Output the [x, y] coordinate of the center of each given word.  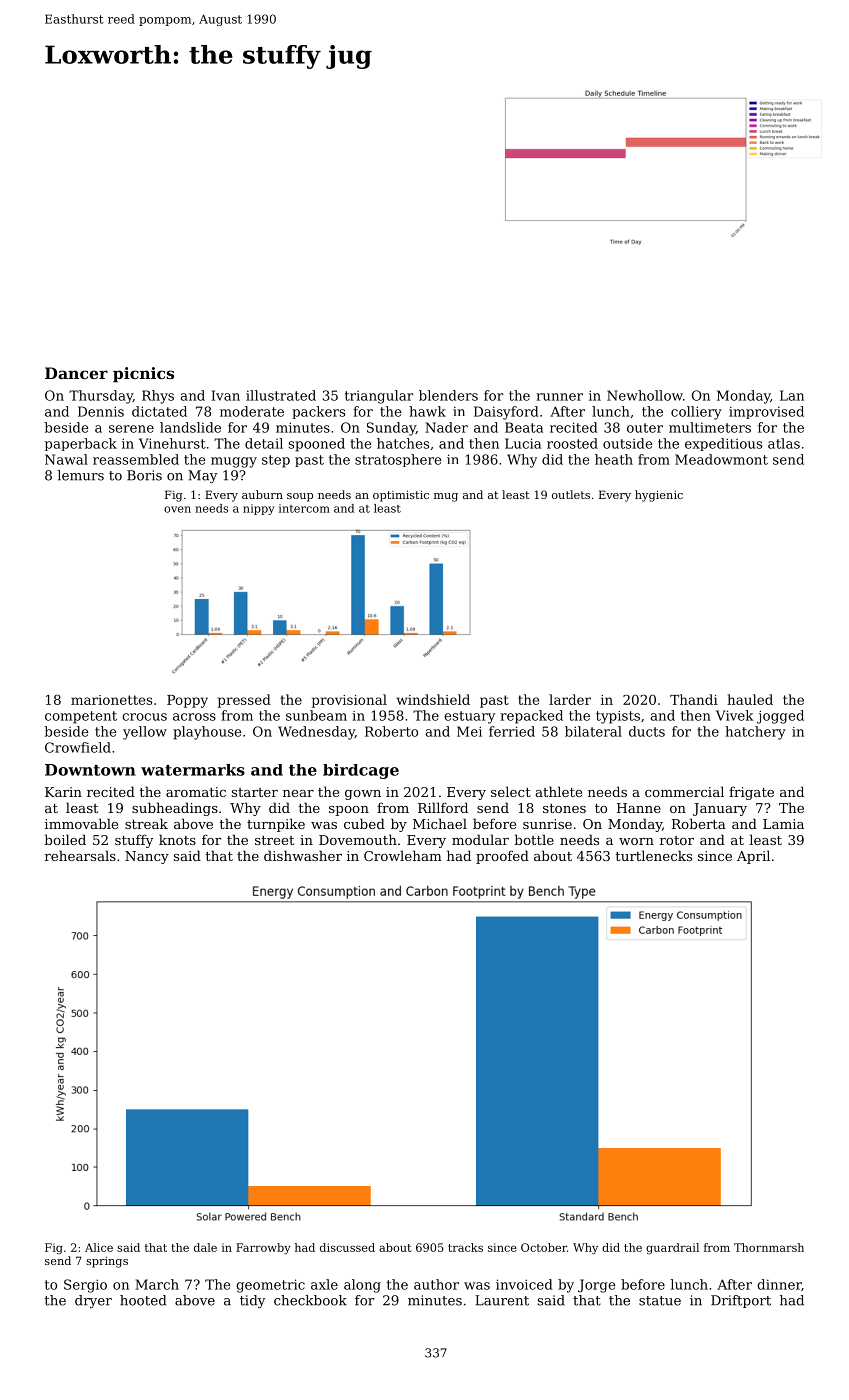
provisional [349, 701]
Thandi [694, 699]
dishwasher [303, 855]
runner [559, 397]
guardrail [672, 1248]
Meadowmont [721, 459]
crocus [144, 717]
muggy [234, 462]
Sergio [85, 1286]
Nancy [147, 857]
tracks [465, 1247]
